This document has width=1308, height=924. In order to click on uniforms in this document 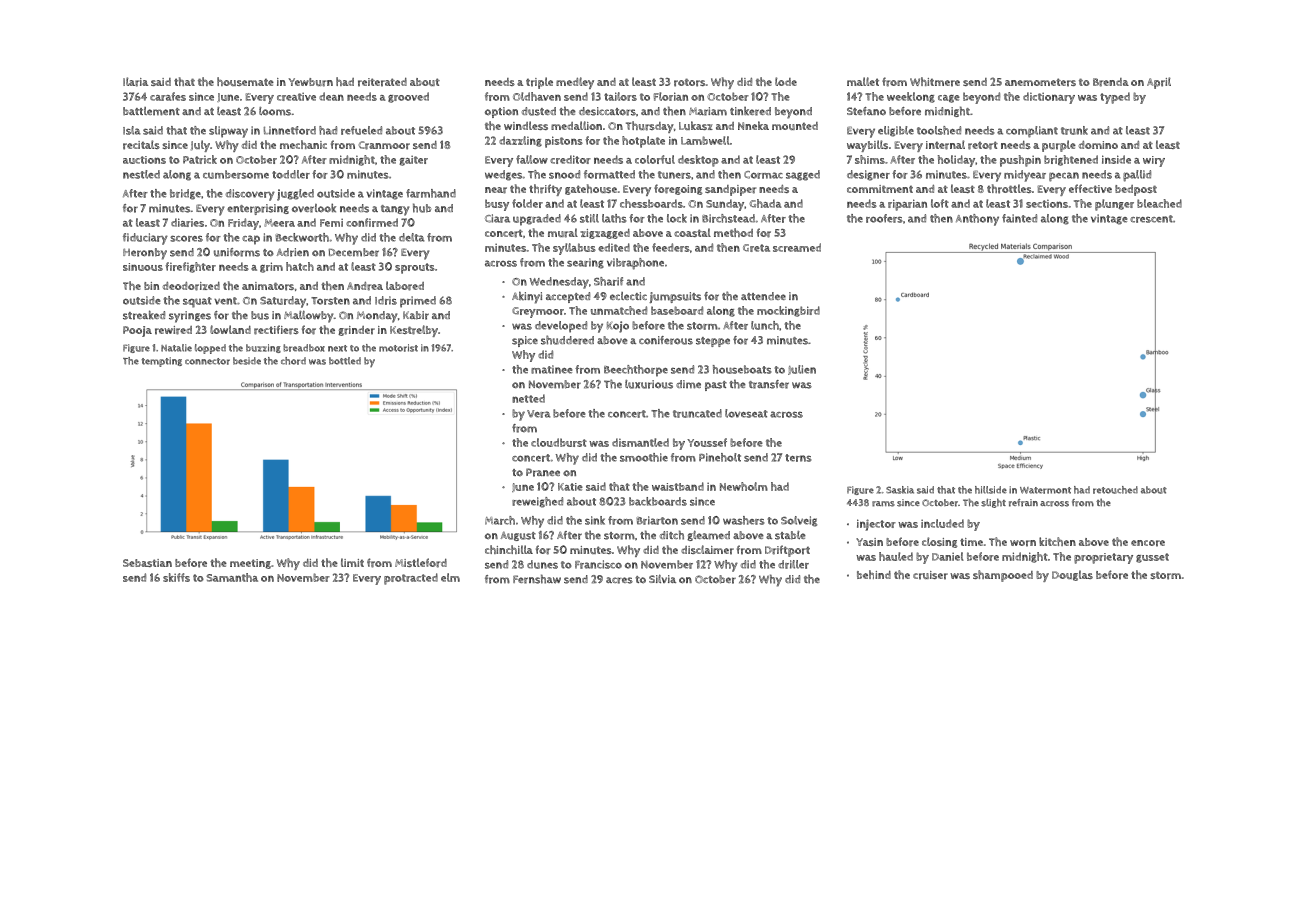, I will do `click(237, 252)`.
